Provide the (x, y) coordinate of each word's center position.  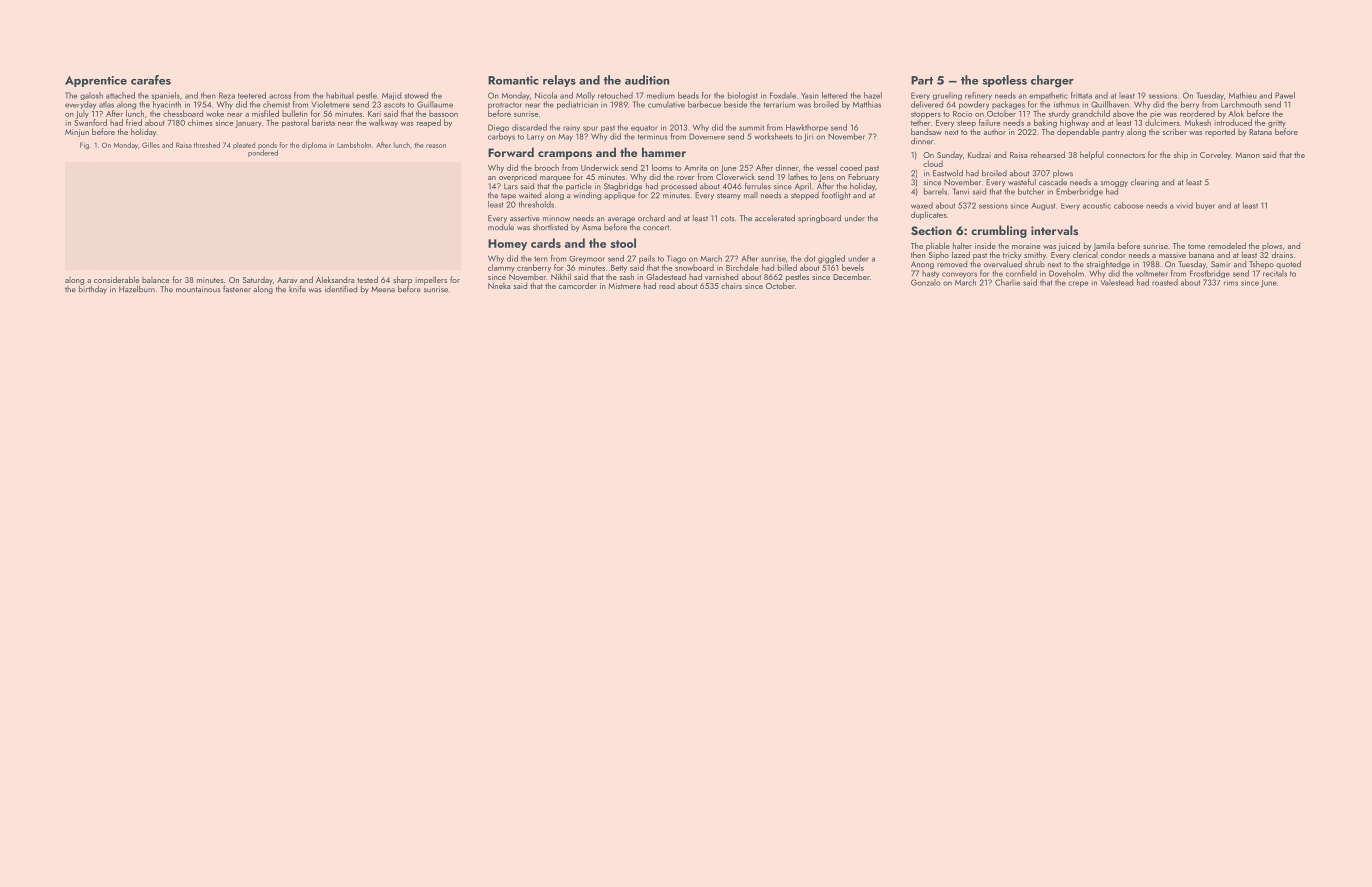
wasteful (1022, 182)
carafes (151, 80)
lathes (798, 177)
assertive (525, 218)
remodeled (1227, 245)
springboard (819, 219)
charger (1052, 81)
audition (647, 80)
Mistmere (624, 286)
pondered (263, 153)
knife (297, 289)
